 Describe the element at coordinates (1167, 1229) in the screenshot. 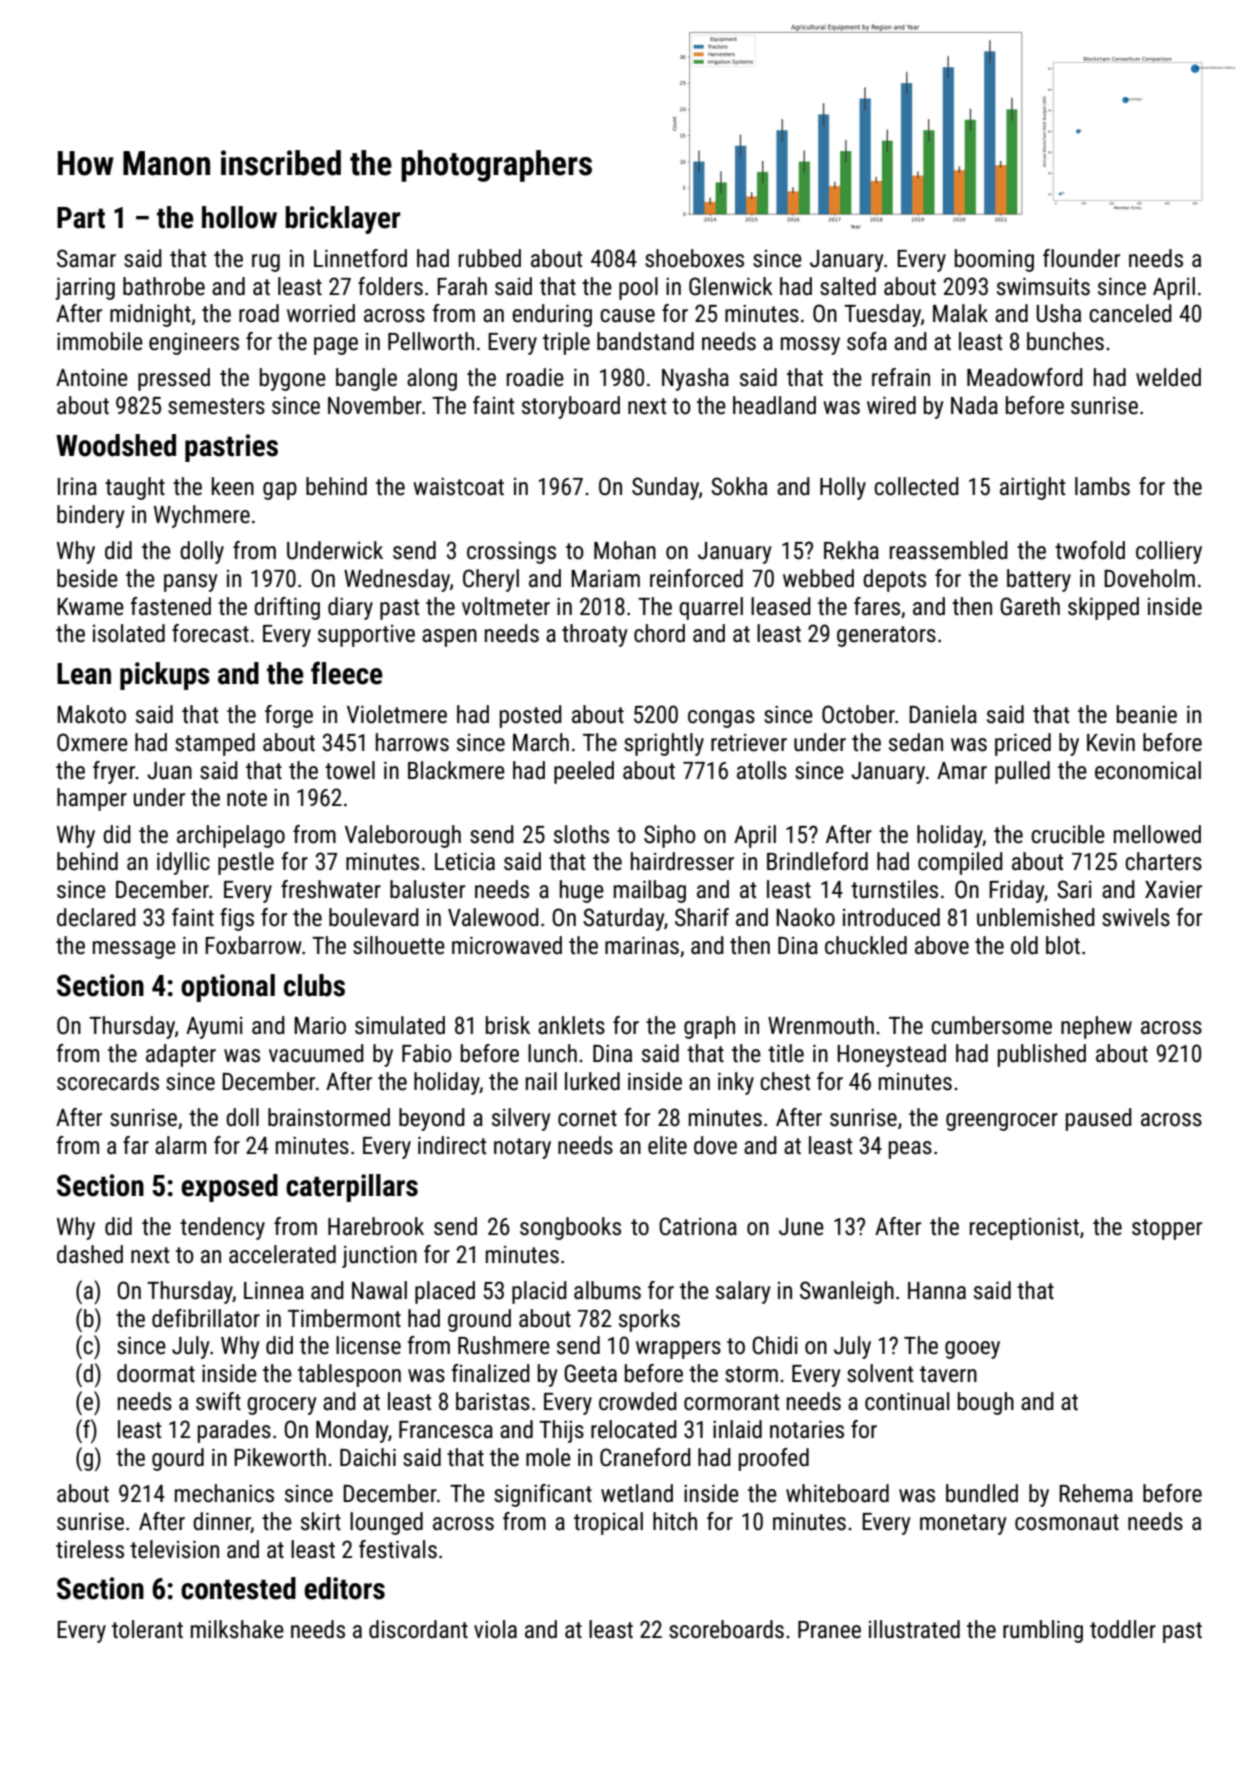

I see `stopper` at that location.
